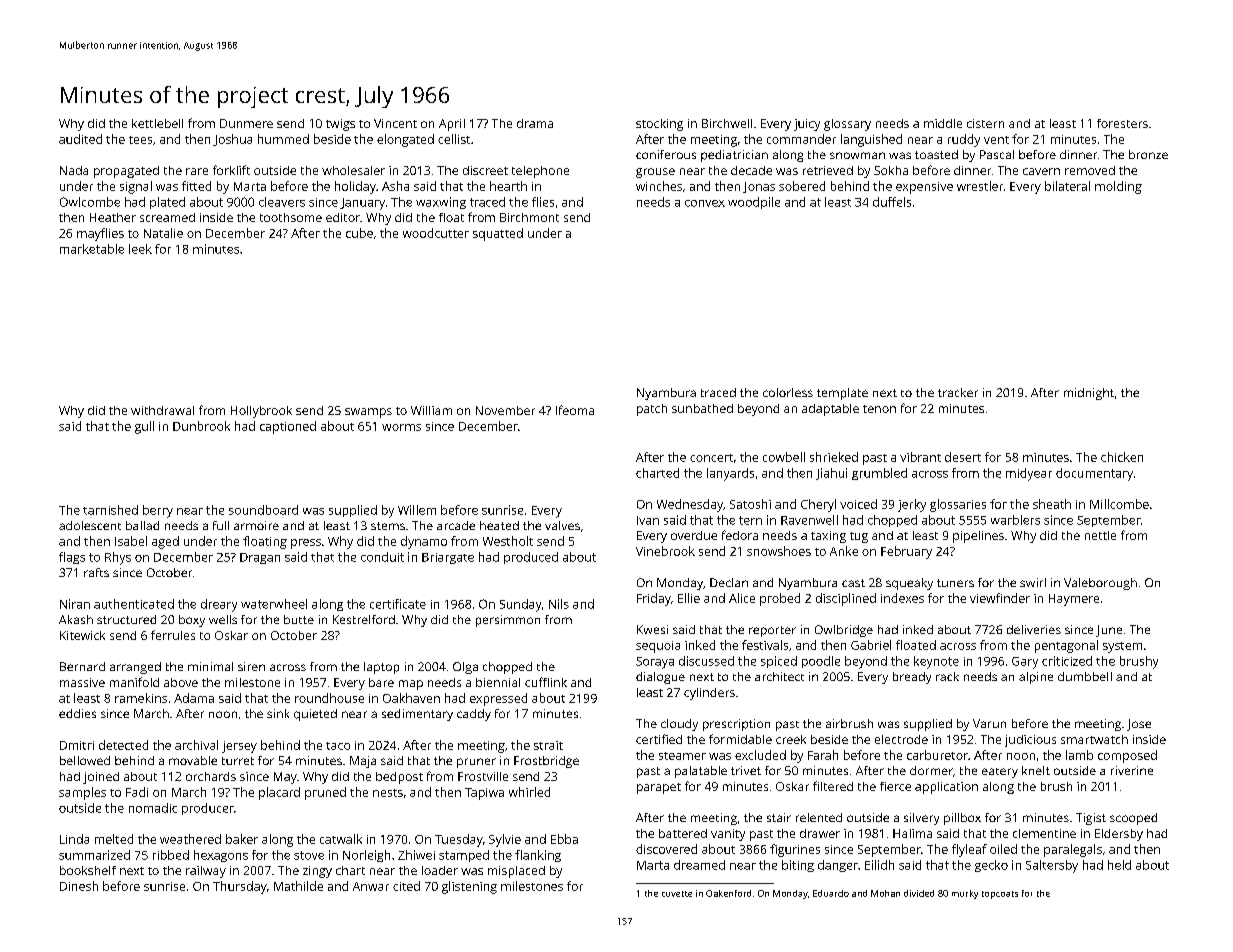 Image resolution: width=1233 pixels, height=952 pixels. I want to click on valves, so click(562, 525).
